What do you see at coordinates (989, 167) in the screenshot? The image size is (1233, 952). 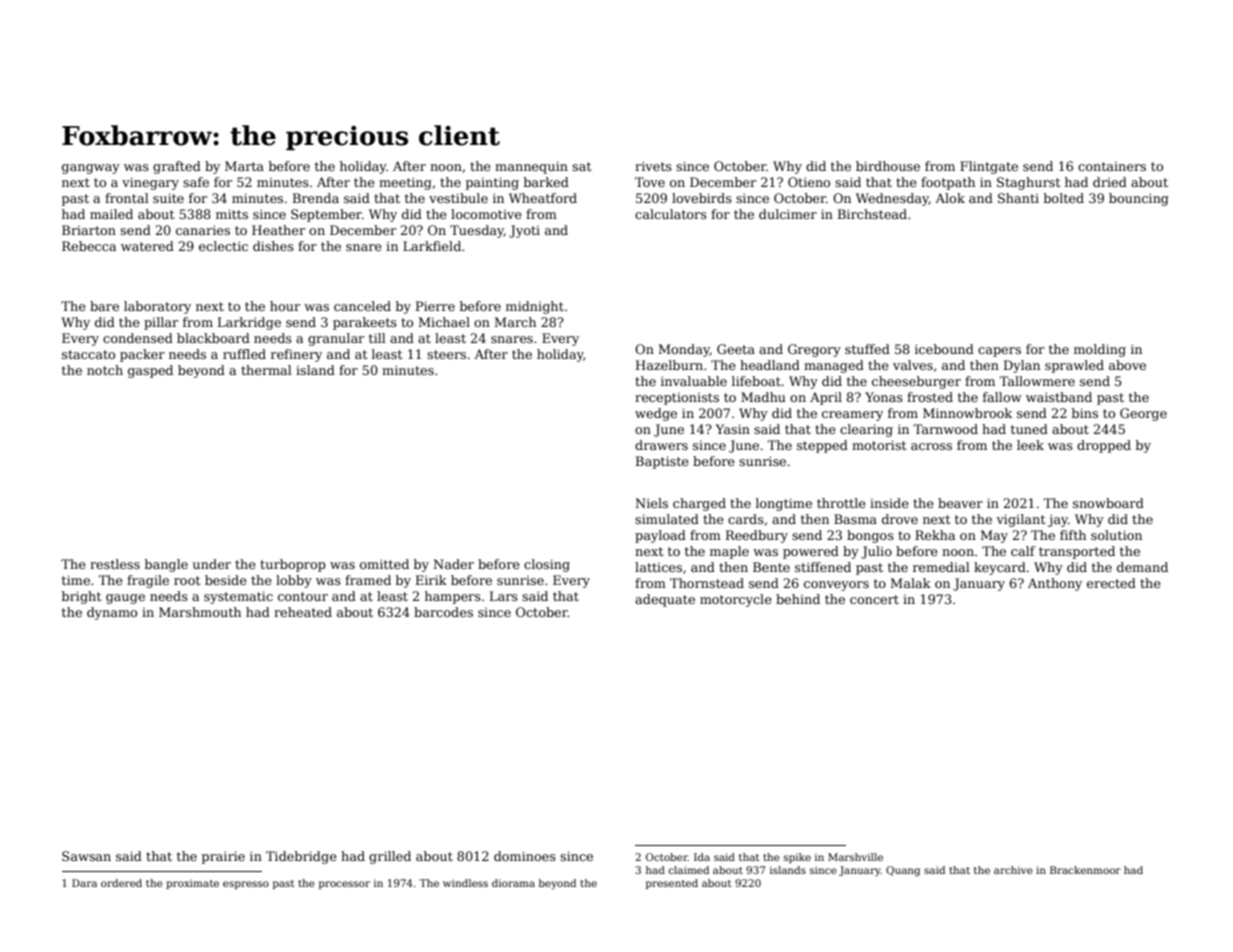 I see `Flintgate` at bounding box center [989, 167].
